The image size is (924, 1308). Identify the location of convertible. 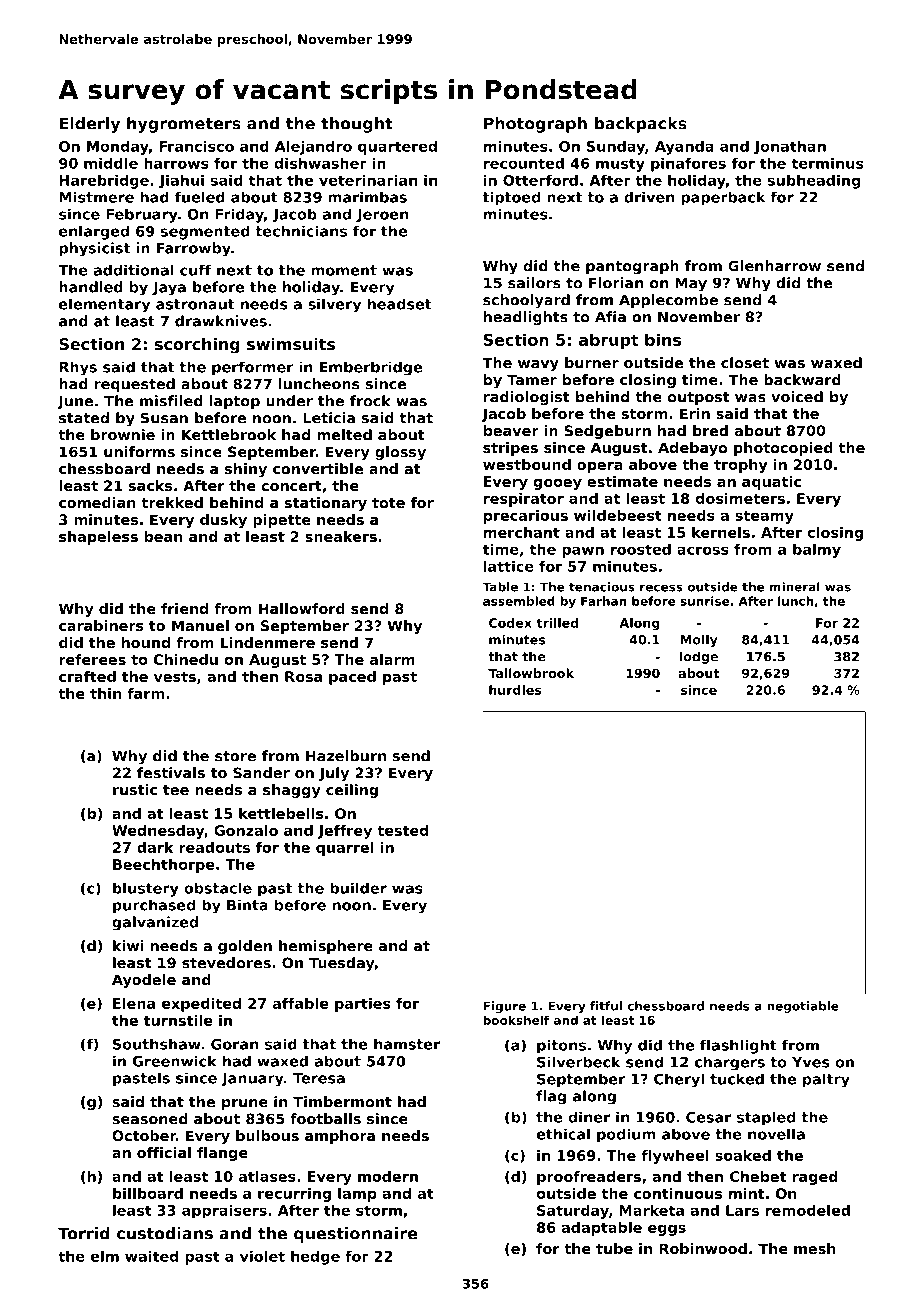
(318, 469).
